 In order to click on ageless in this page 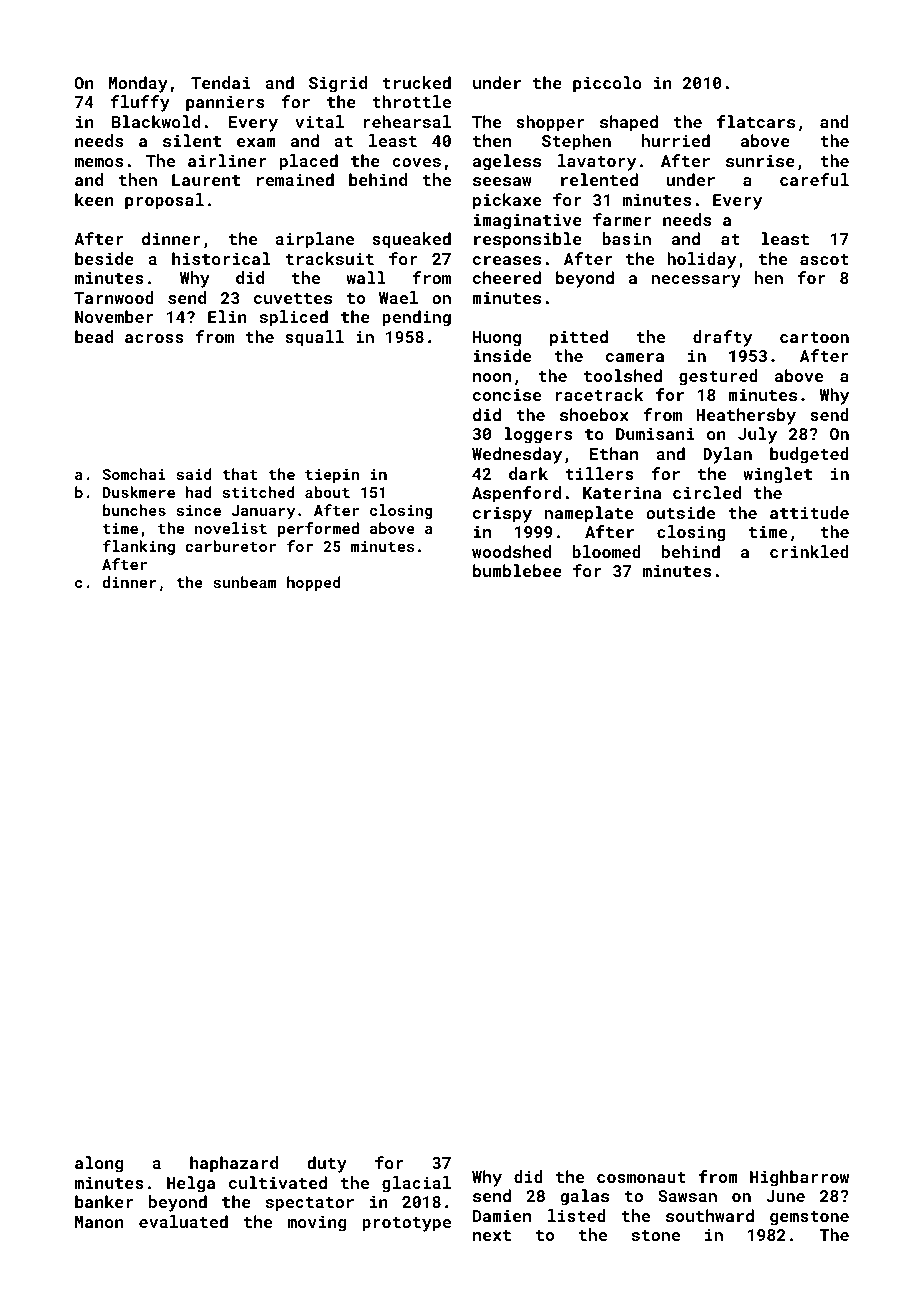, I will do `click(507, 162)`.
